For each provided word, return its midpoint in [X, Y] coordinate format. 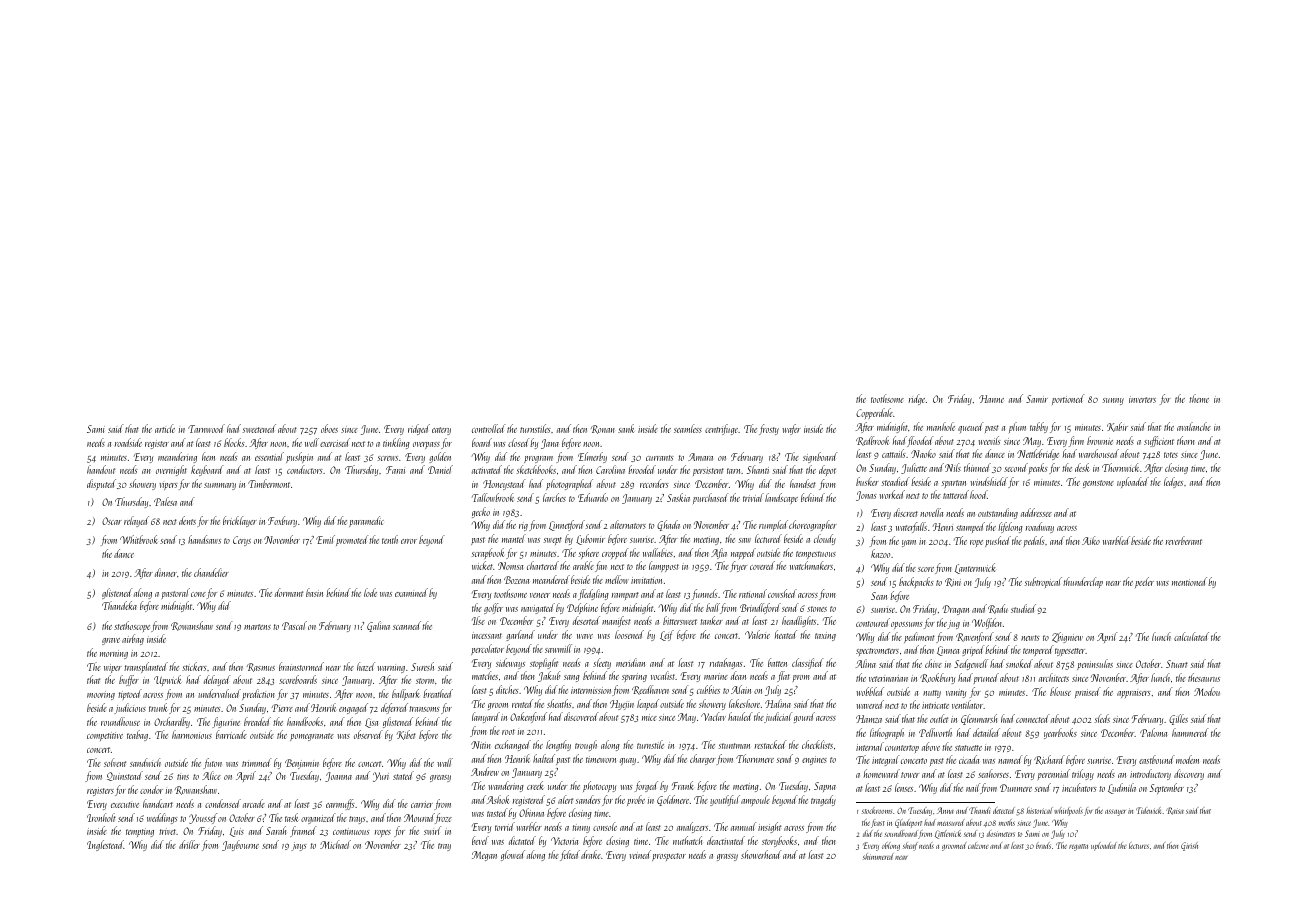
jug [953, 624]
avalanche [1194, 426]
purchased [711, 498]
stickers [194, 666]
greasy [440, 778]
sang [572, 678]
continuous [351, 831]
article [165, 428]
